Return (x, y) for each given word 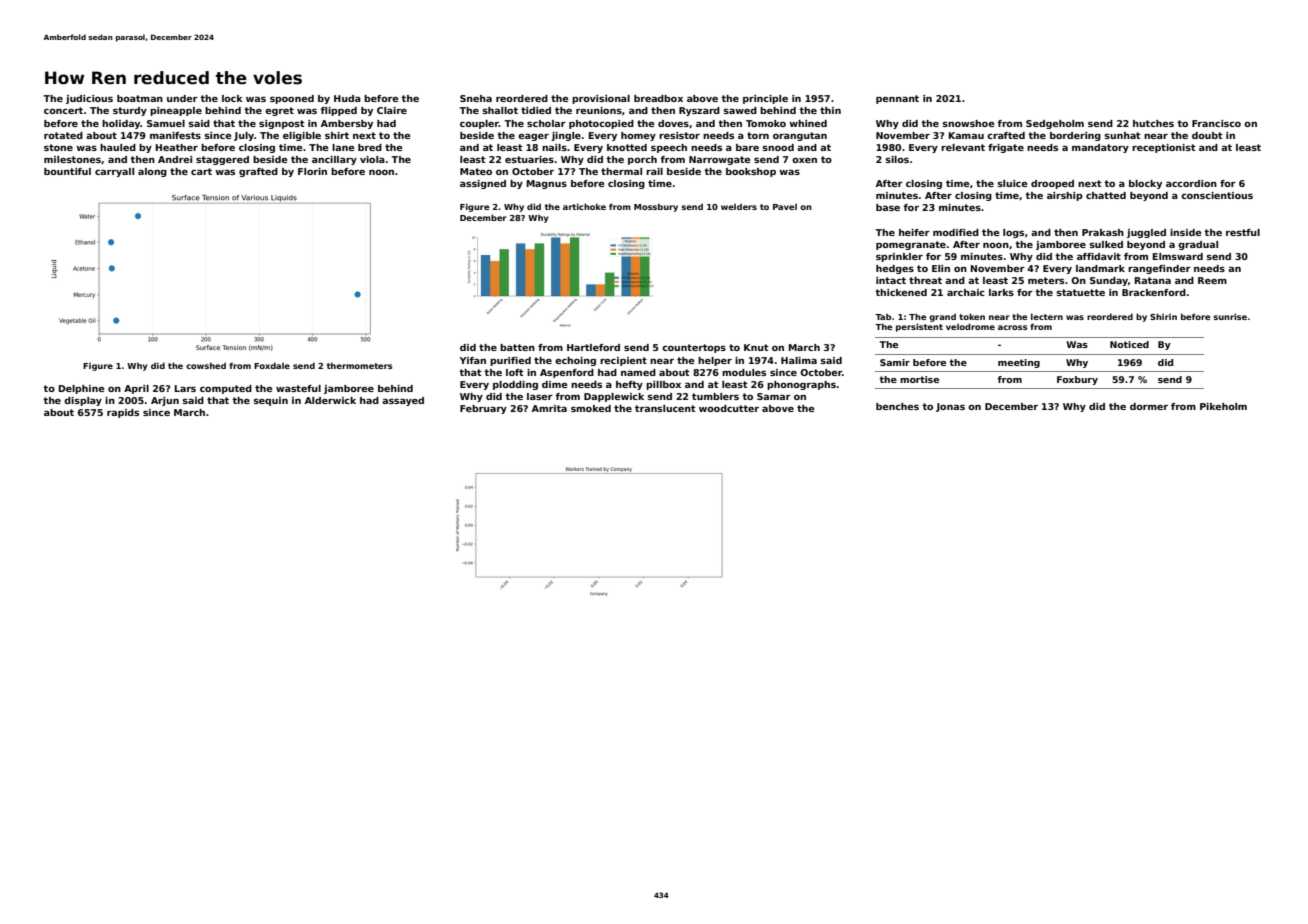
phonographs (801, 385)
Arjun (165, 401)
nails (554, 147)
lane (343, 147)
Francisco (1216, 123)
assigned (483, 184)
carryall (114, 172)
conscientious (1217, 195)
